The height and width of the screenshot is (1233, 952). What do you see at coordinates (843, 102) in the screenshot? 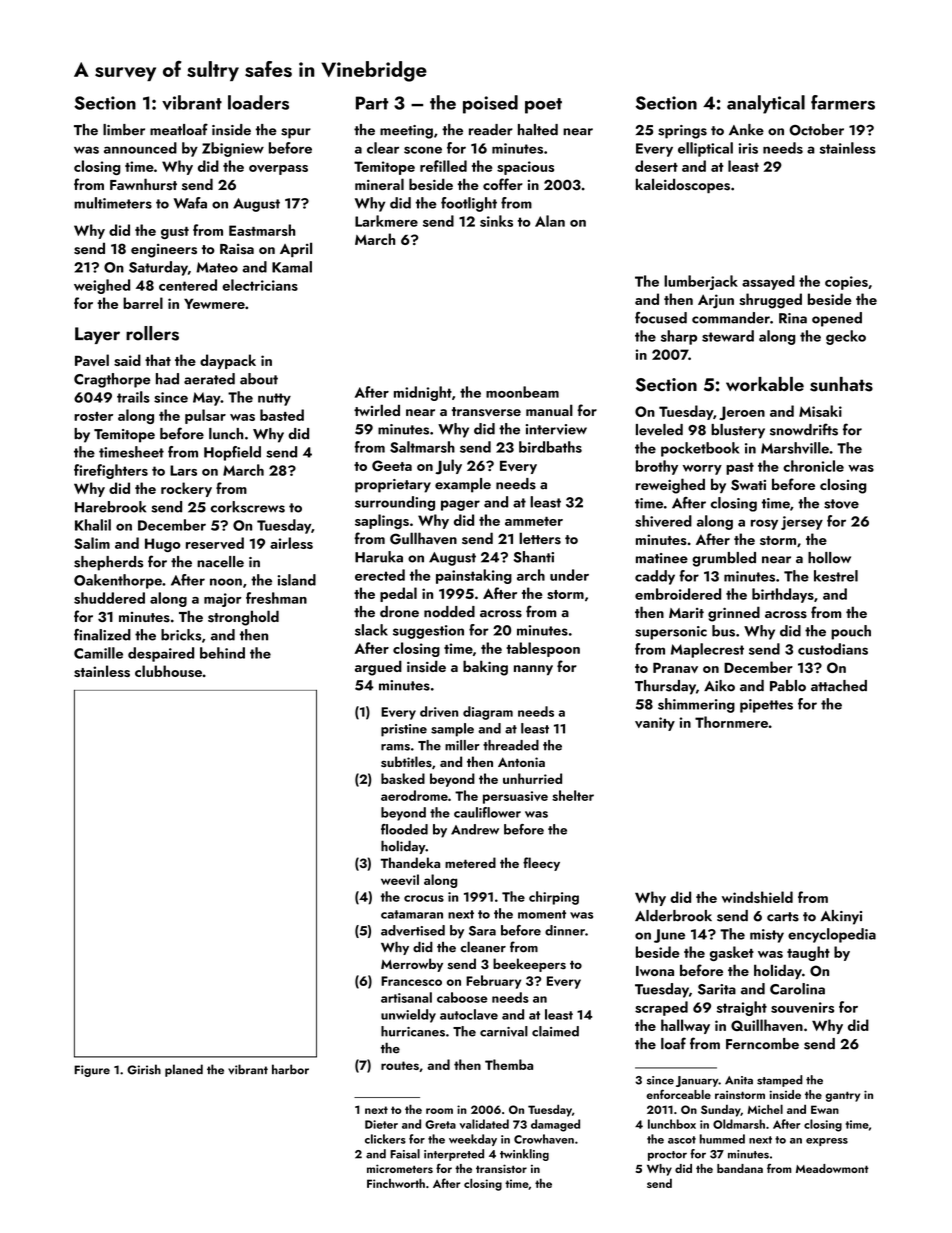
I see `farmers` at bounding box center [843, 102].
